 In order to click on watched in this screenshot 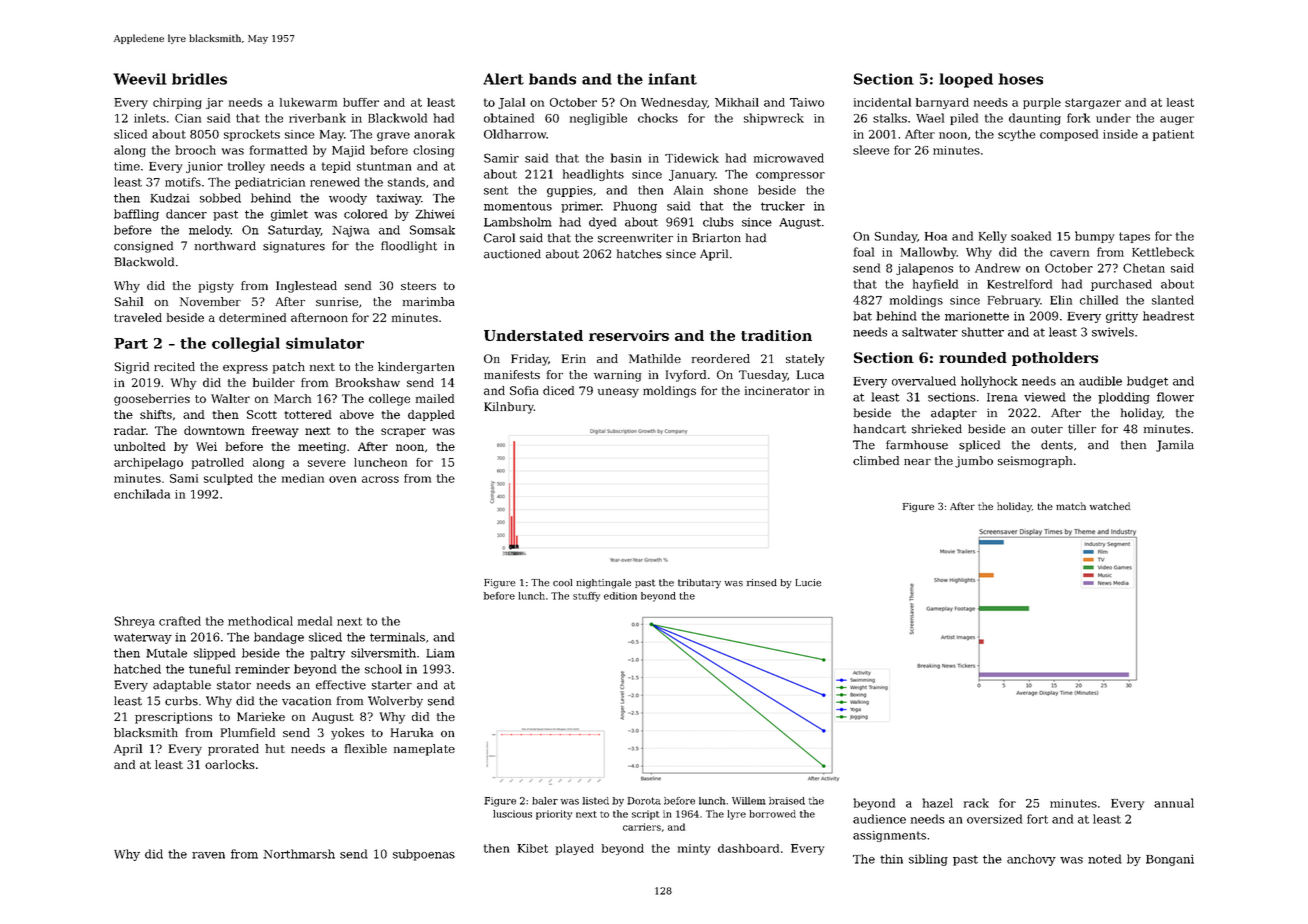, I will do `click(1109, 506)`.
